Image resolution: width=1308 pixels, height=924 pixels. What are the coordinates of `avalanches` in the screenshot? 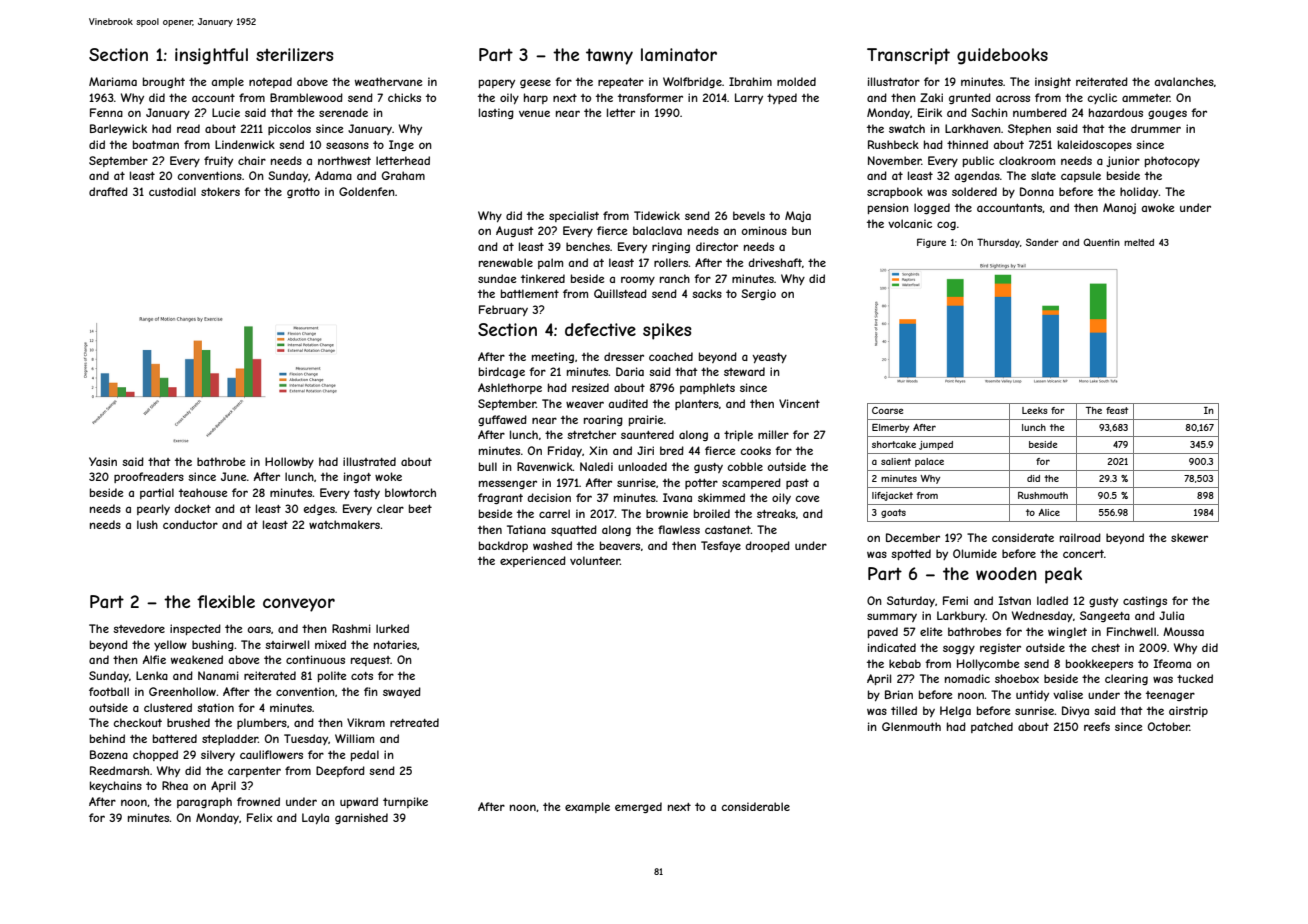 It's located at (1184, 81).
